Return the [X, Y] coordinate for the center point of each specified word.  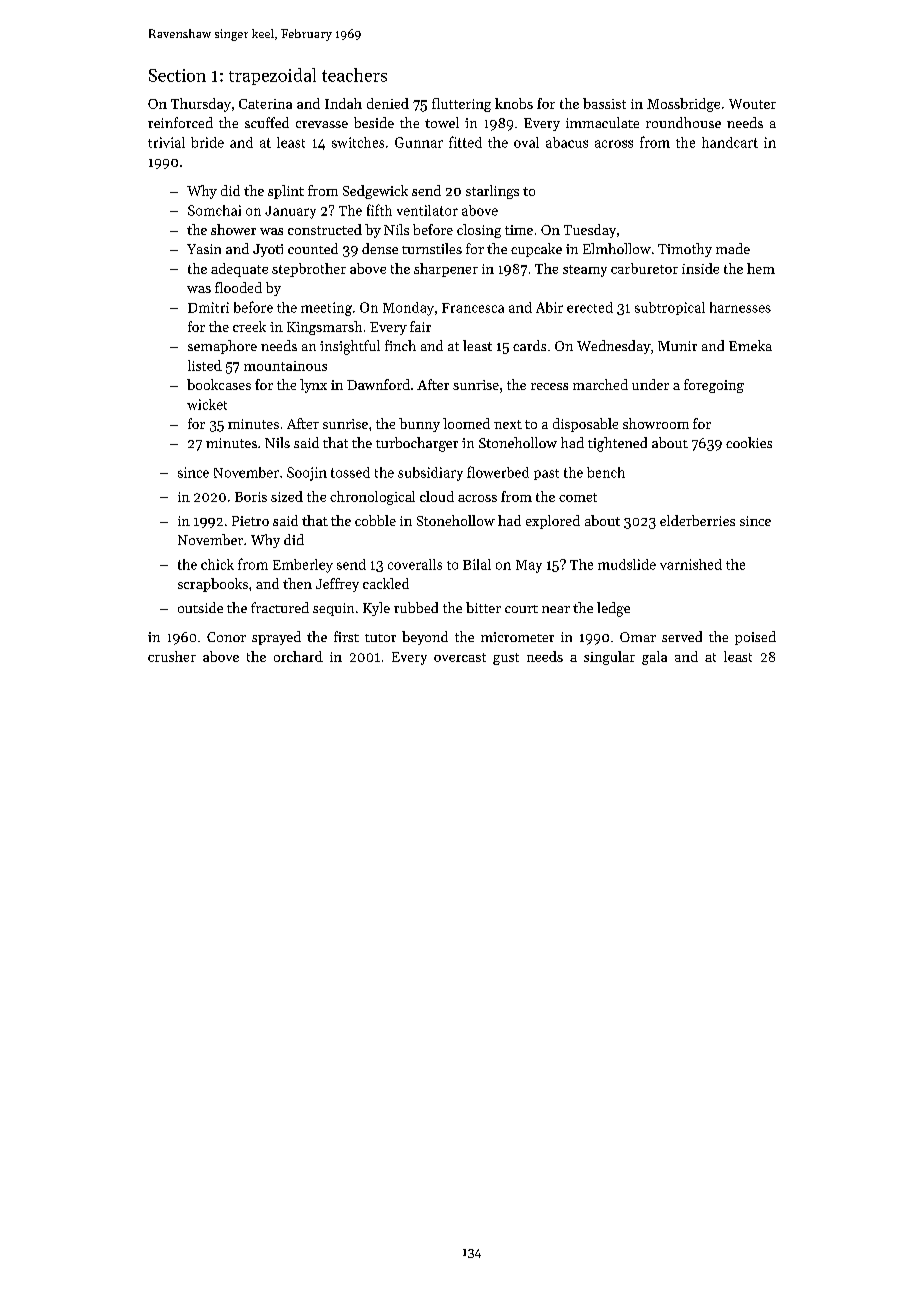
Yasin [204, 249]
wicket [207, 404]
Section [177, 75]
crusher [172, 656]
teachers [354, 75]
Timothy [685, 250]
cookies [749, 442]
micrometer [517, 637]
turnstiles [432, 248]
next [508, 424]
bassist [604, 103]
